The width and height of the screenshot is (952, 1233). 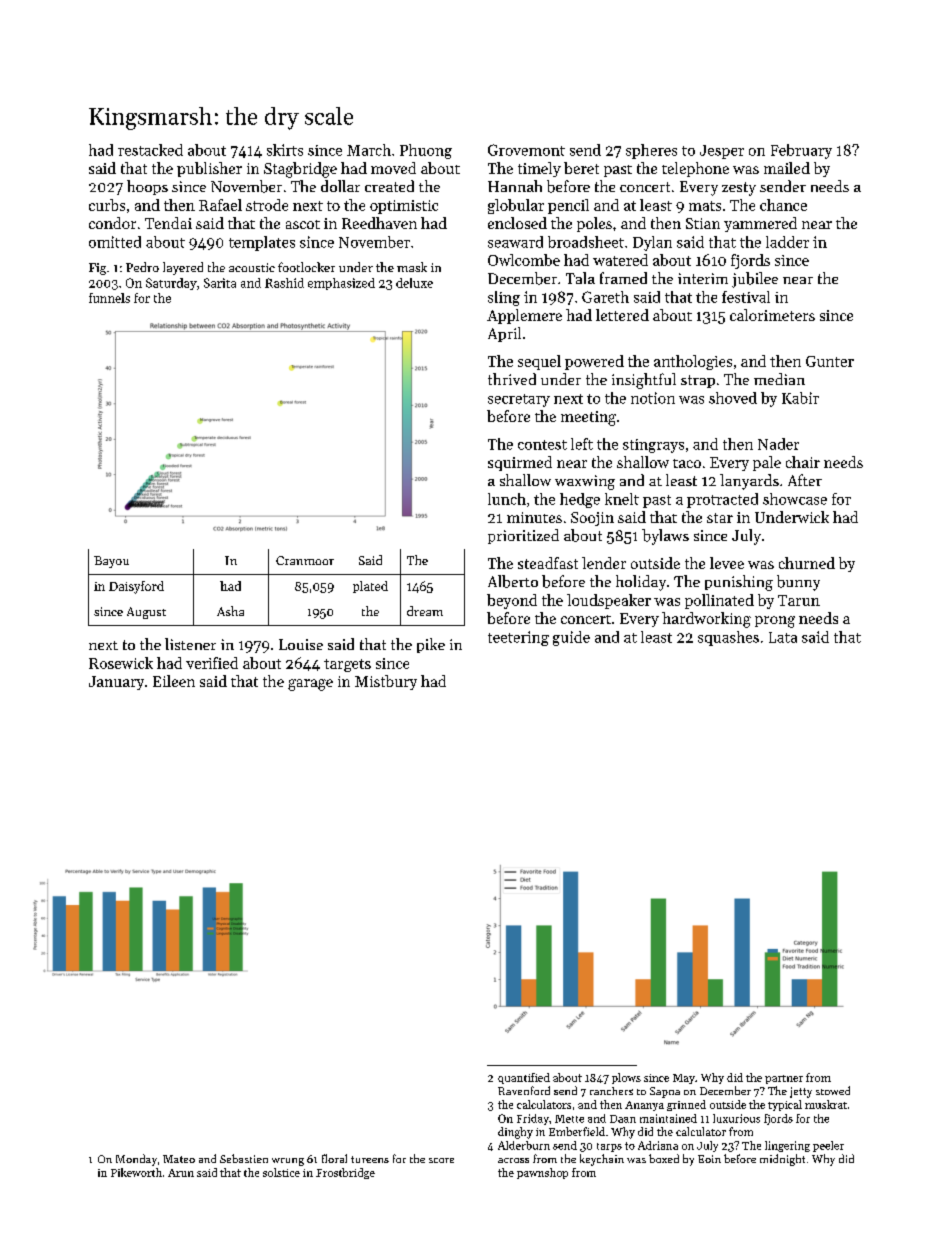 What do you see at coordinates (728, 638) in the screenshot?
I see `squashes` at bounding box center [728, 638].
